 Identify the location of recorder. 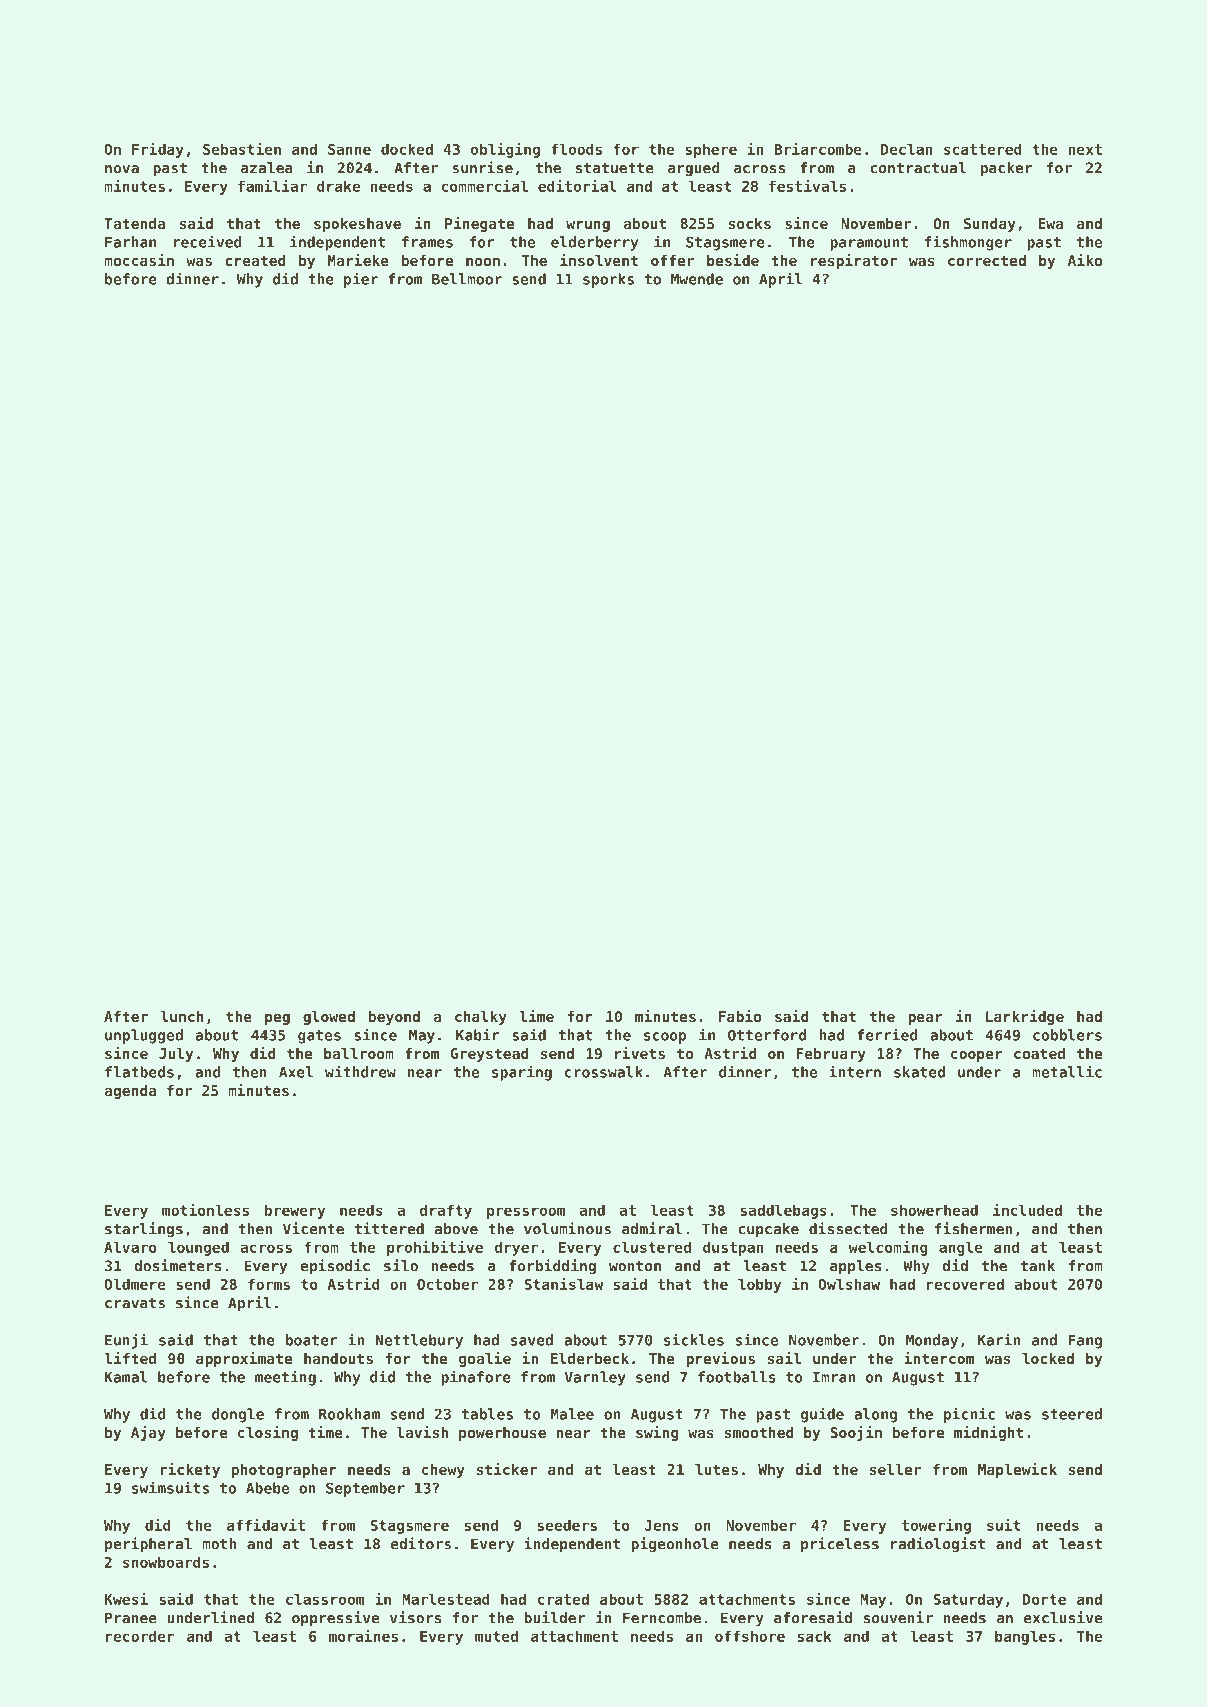
(140, 1636).
